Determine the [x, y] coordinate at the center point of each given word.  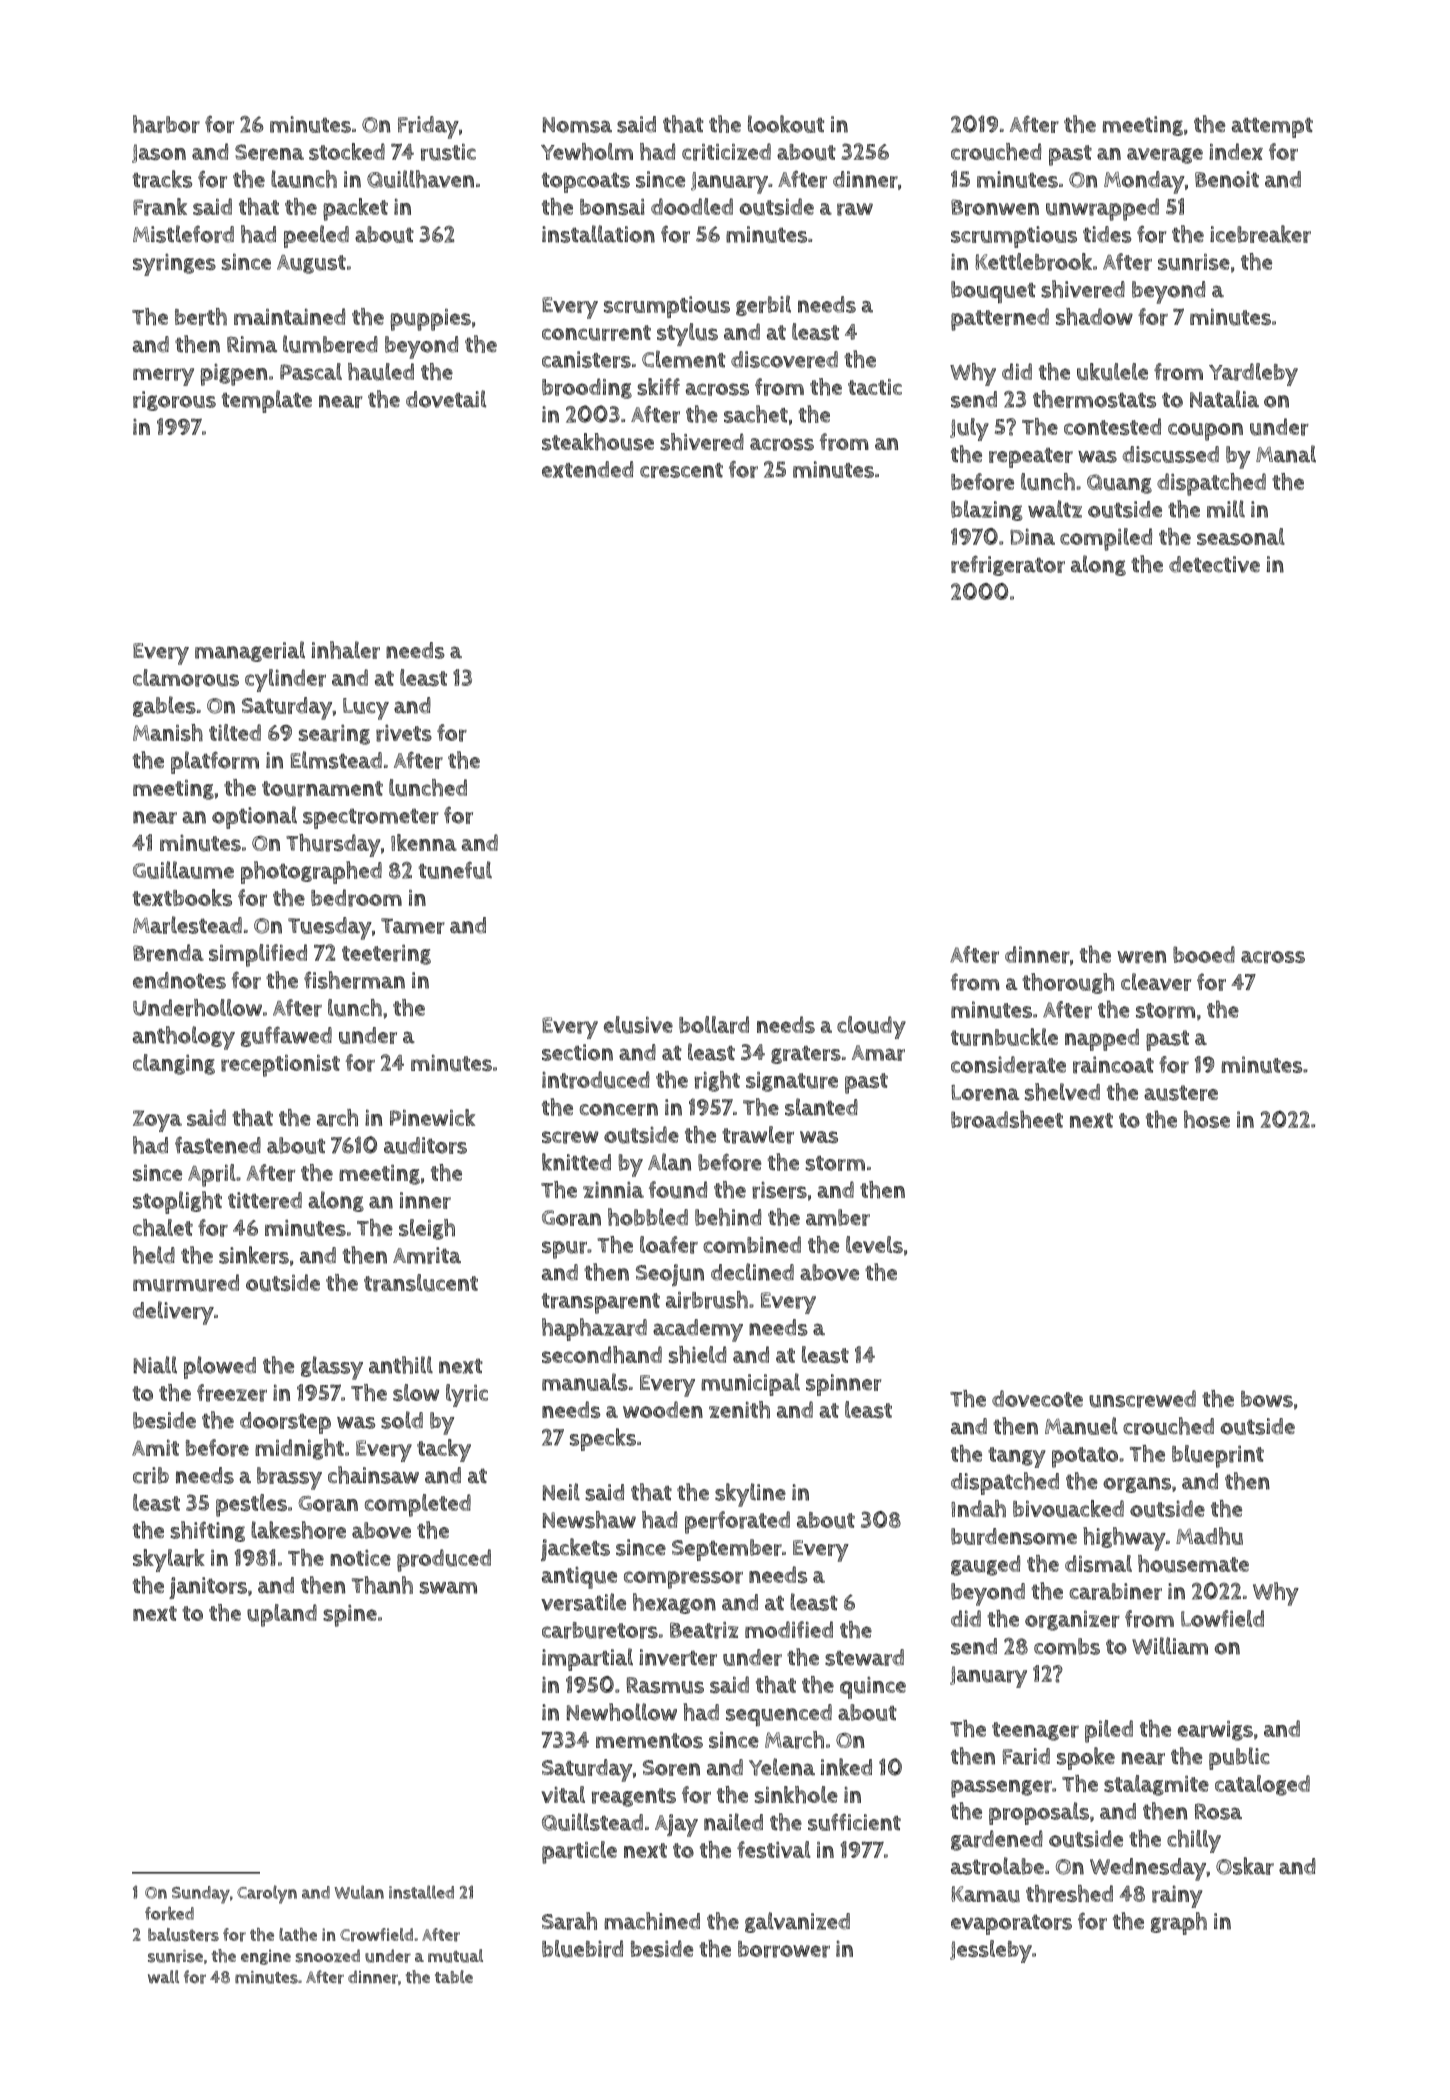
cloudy [871, 1027]
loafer [669, 1245]
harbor [166, 124]
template [267, 401]
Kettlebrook [1033, 262]
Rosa [1218, 1811]
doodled [692, 206]
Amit [155, 1447]
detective [1214, 564]
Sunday [201, 1895]
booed [1204, 954]
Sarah [569, 1921]
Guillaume [183, 870]
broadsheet [1007, 1119]
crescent [681, 470]
